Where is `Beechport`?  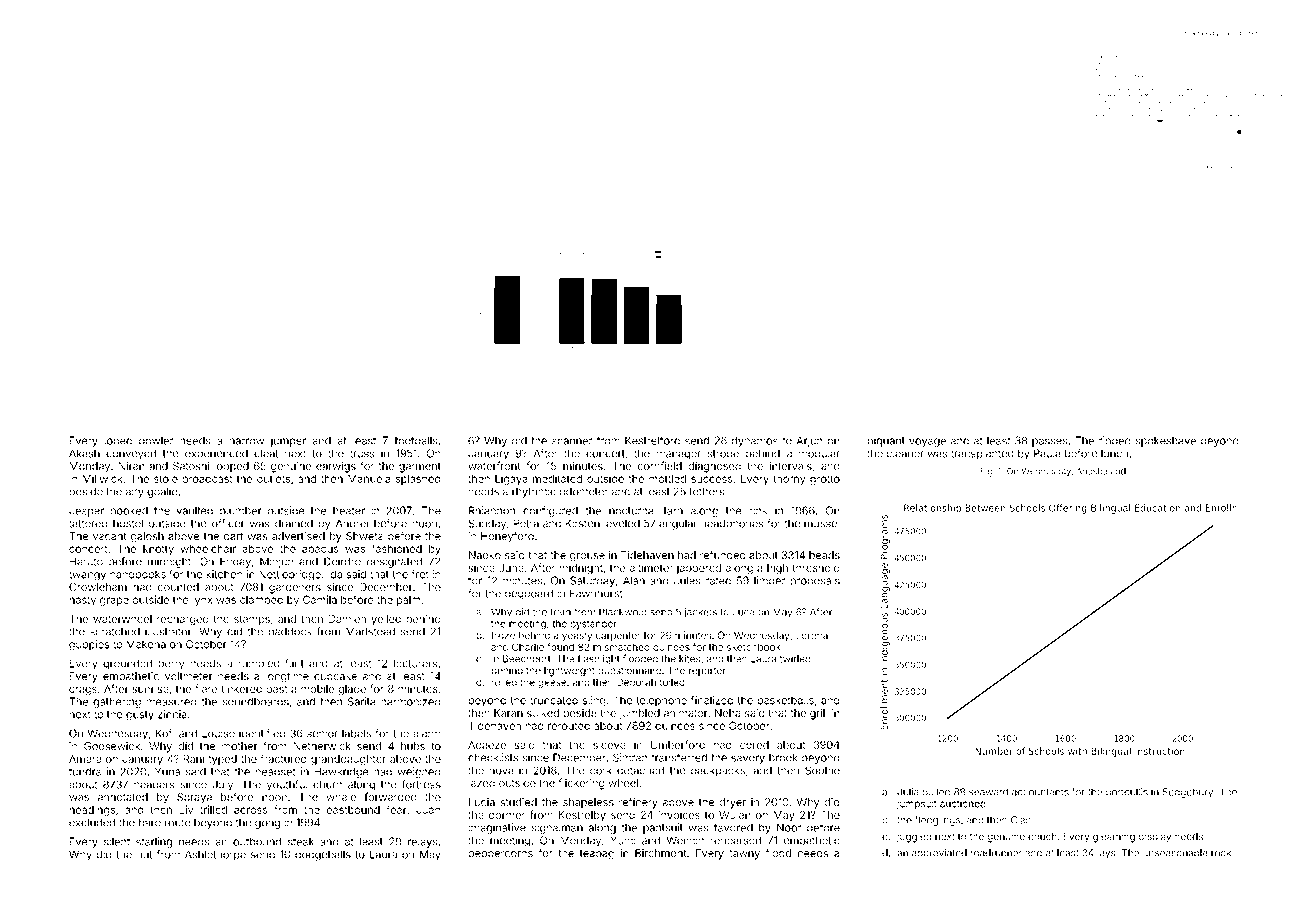
Beechport is located at coordinates (526, 659).
